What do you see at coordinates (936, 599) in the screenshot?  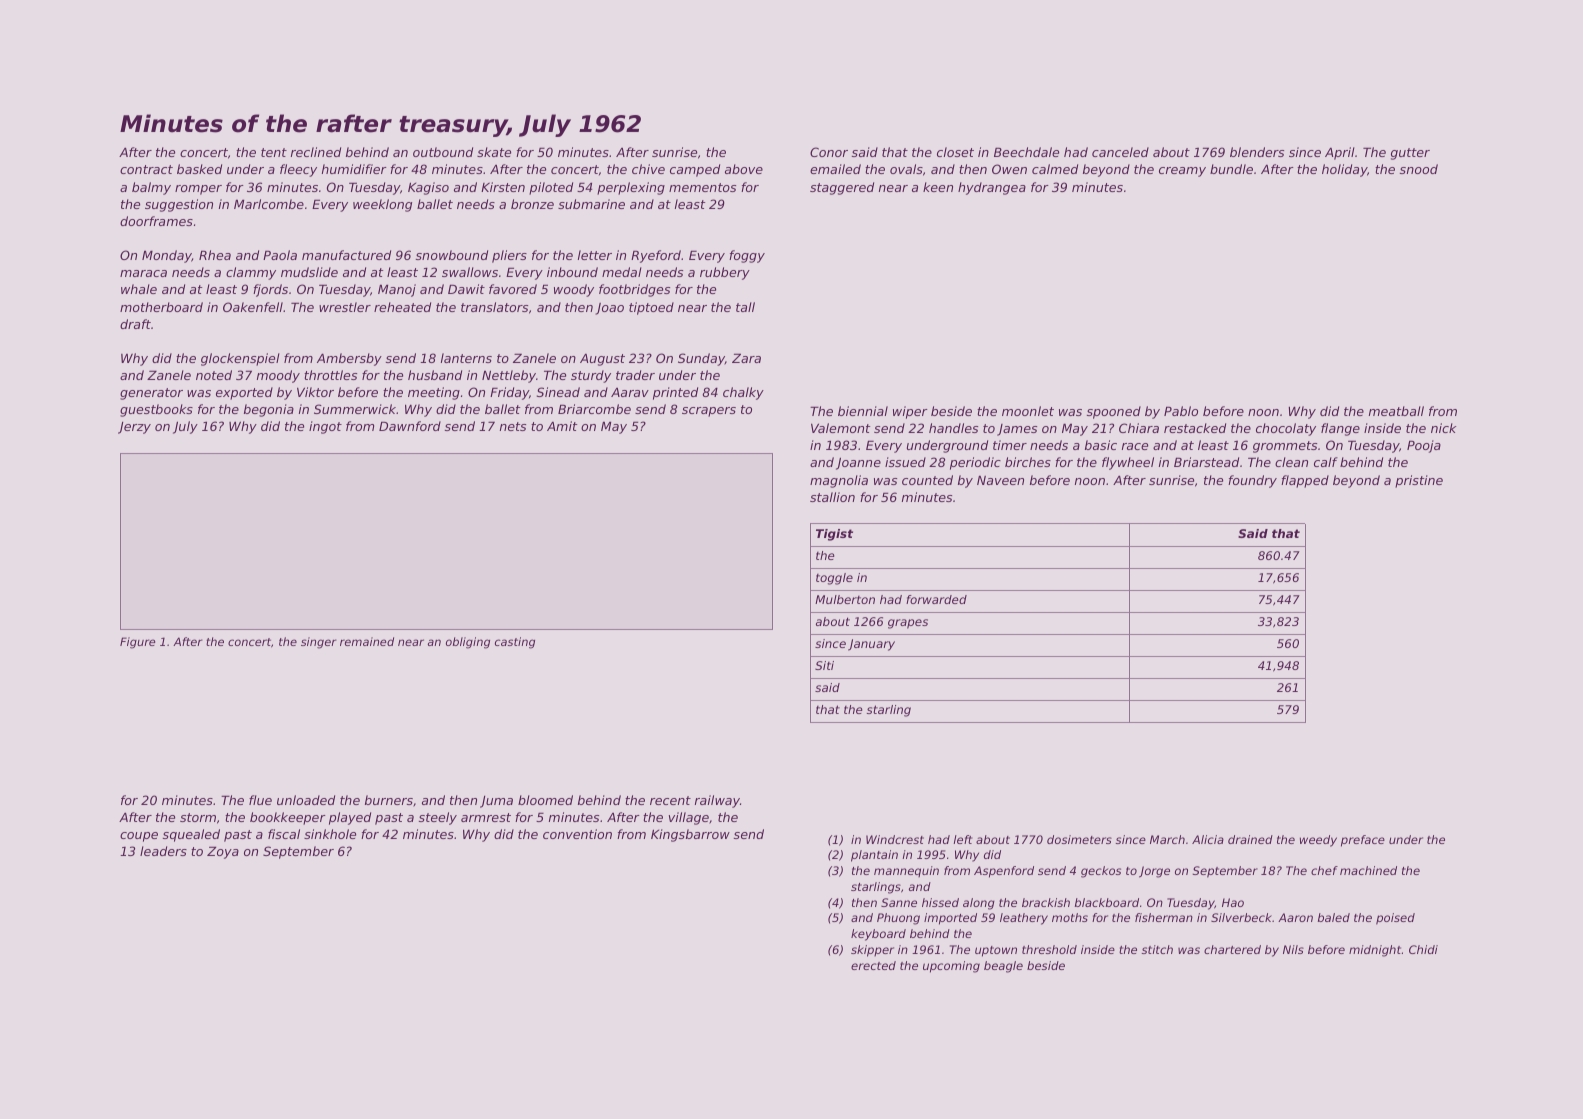 I see `forwarded` at bounding box center [936, 599].
